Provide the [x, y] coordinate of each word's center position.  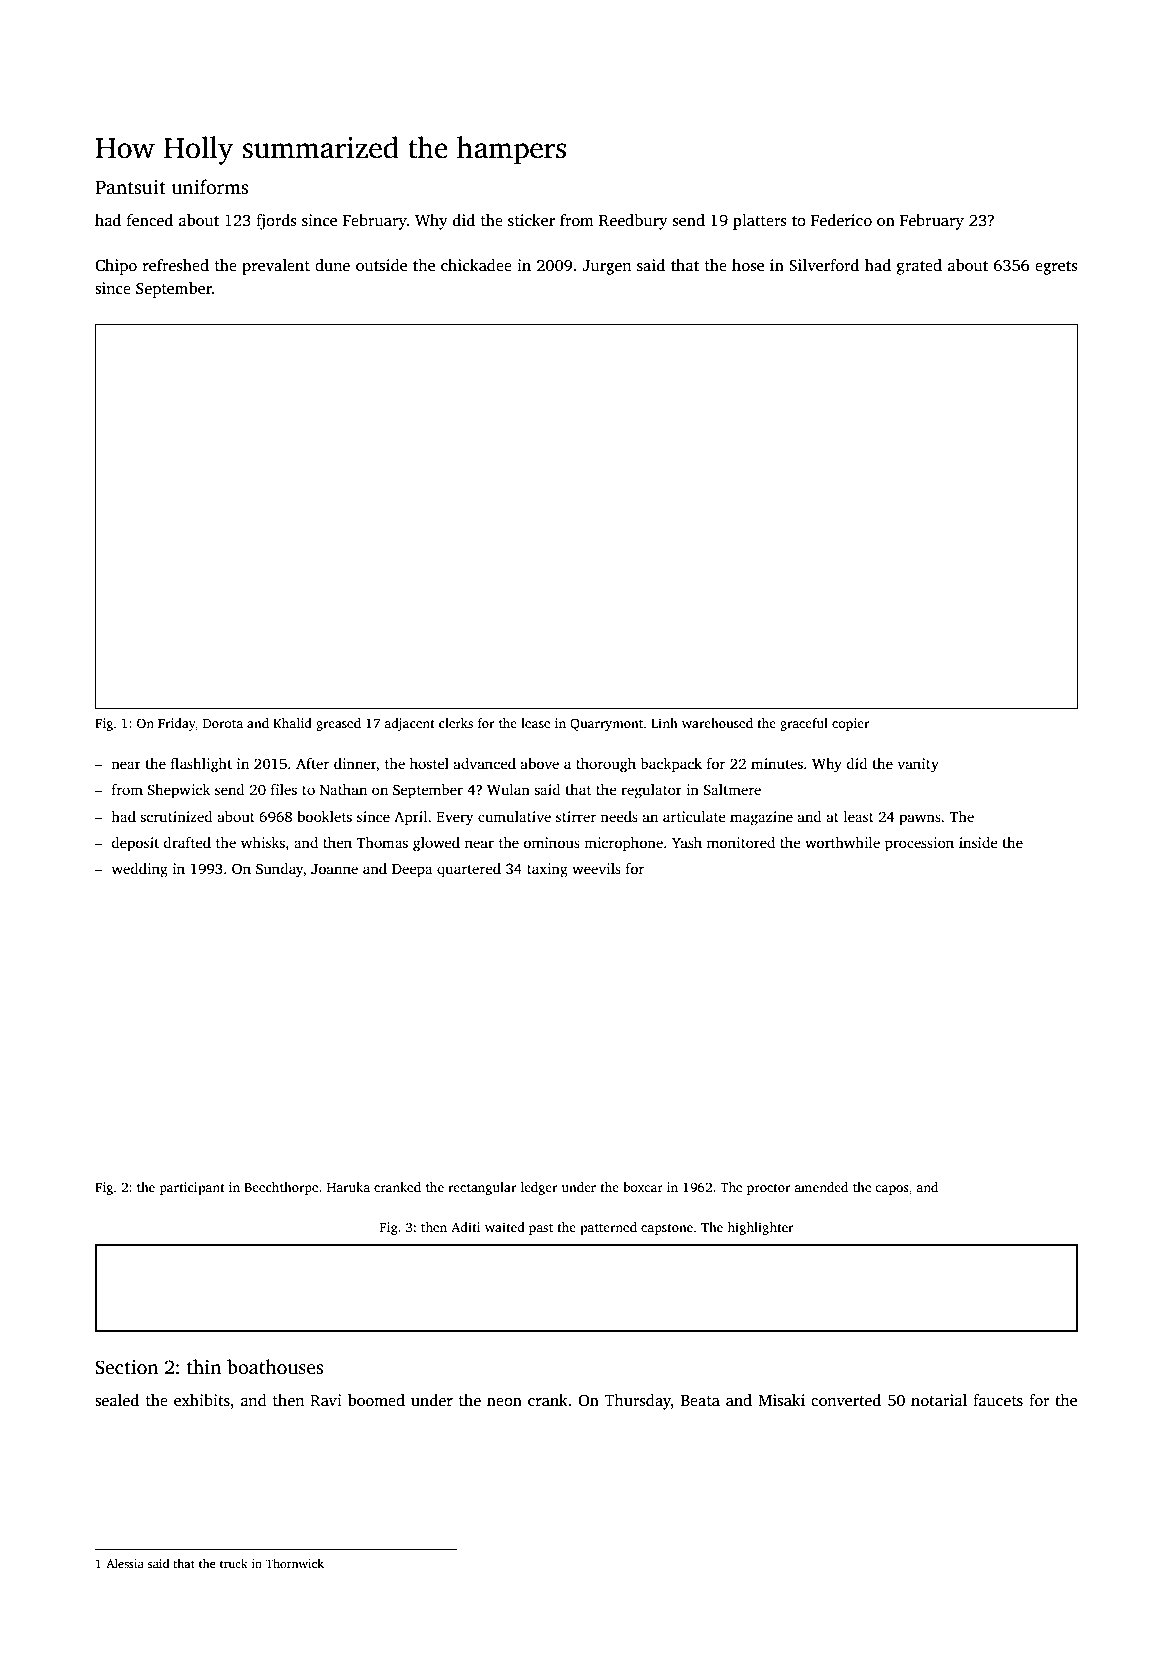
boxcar [643, 1187]
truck [234, 1563]
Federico [841, 220]
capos [892, 1190]
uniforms [210, 187]
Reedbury [633, 222]
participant [192, 1188]
